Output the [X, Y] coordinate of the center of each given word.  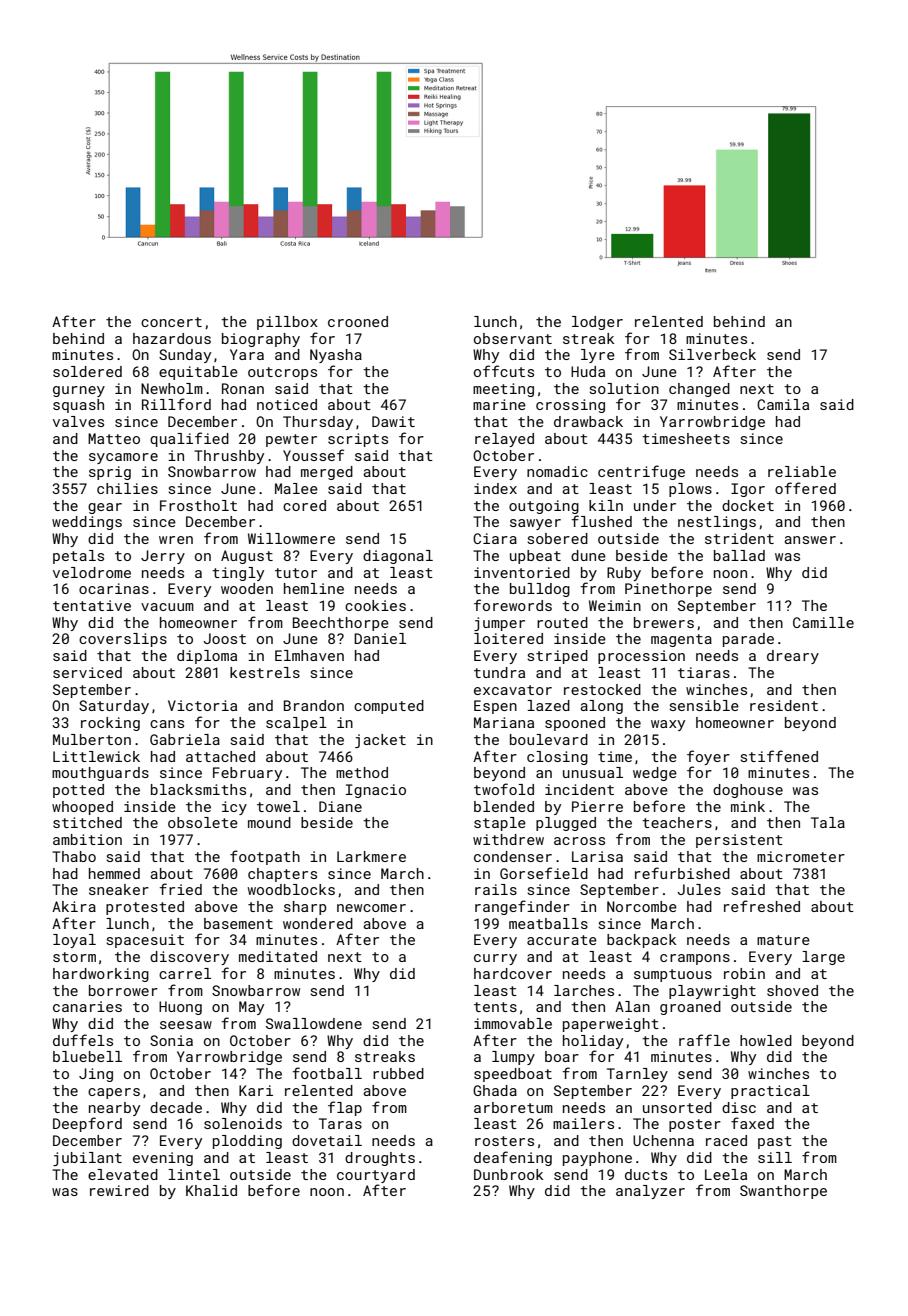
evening [163, 1159]
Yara [247, 354]
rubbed [398, 1073]
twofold [504, 789]
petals [78, 557]
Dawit [393, 421]
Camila [783, 404]
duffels [83, 1040]
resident [784, 705]
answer [810, 540]
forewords [513, 605]
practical [770, 1092]
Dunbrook [508, 1174]
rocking [110, 724]
